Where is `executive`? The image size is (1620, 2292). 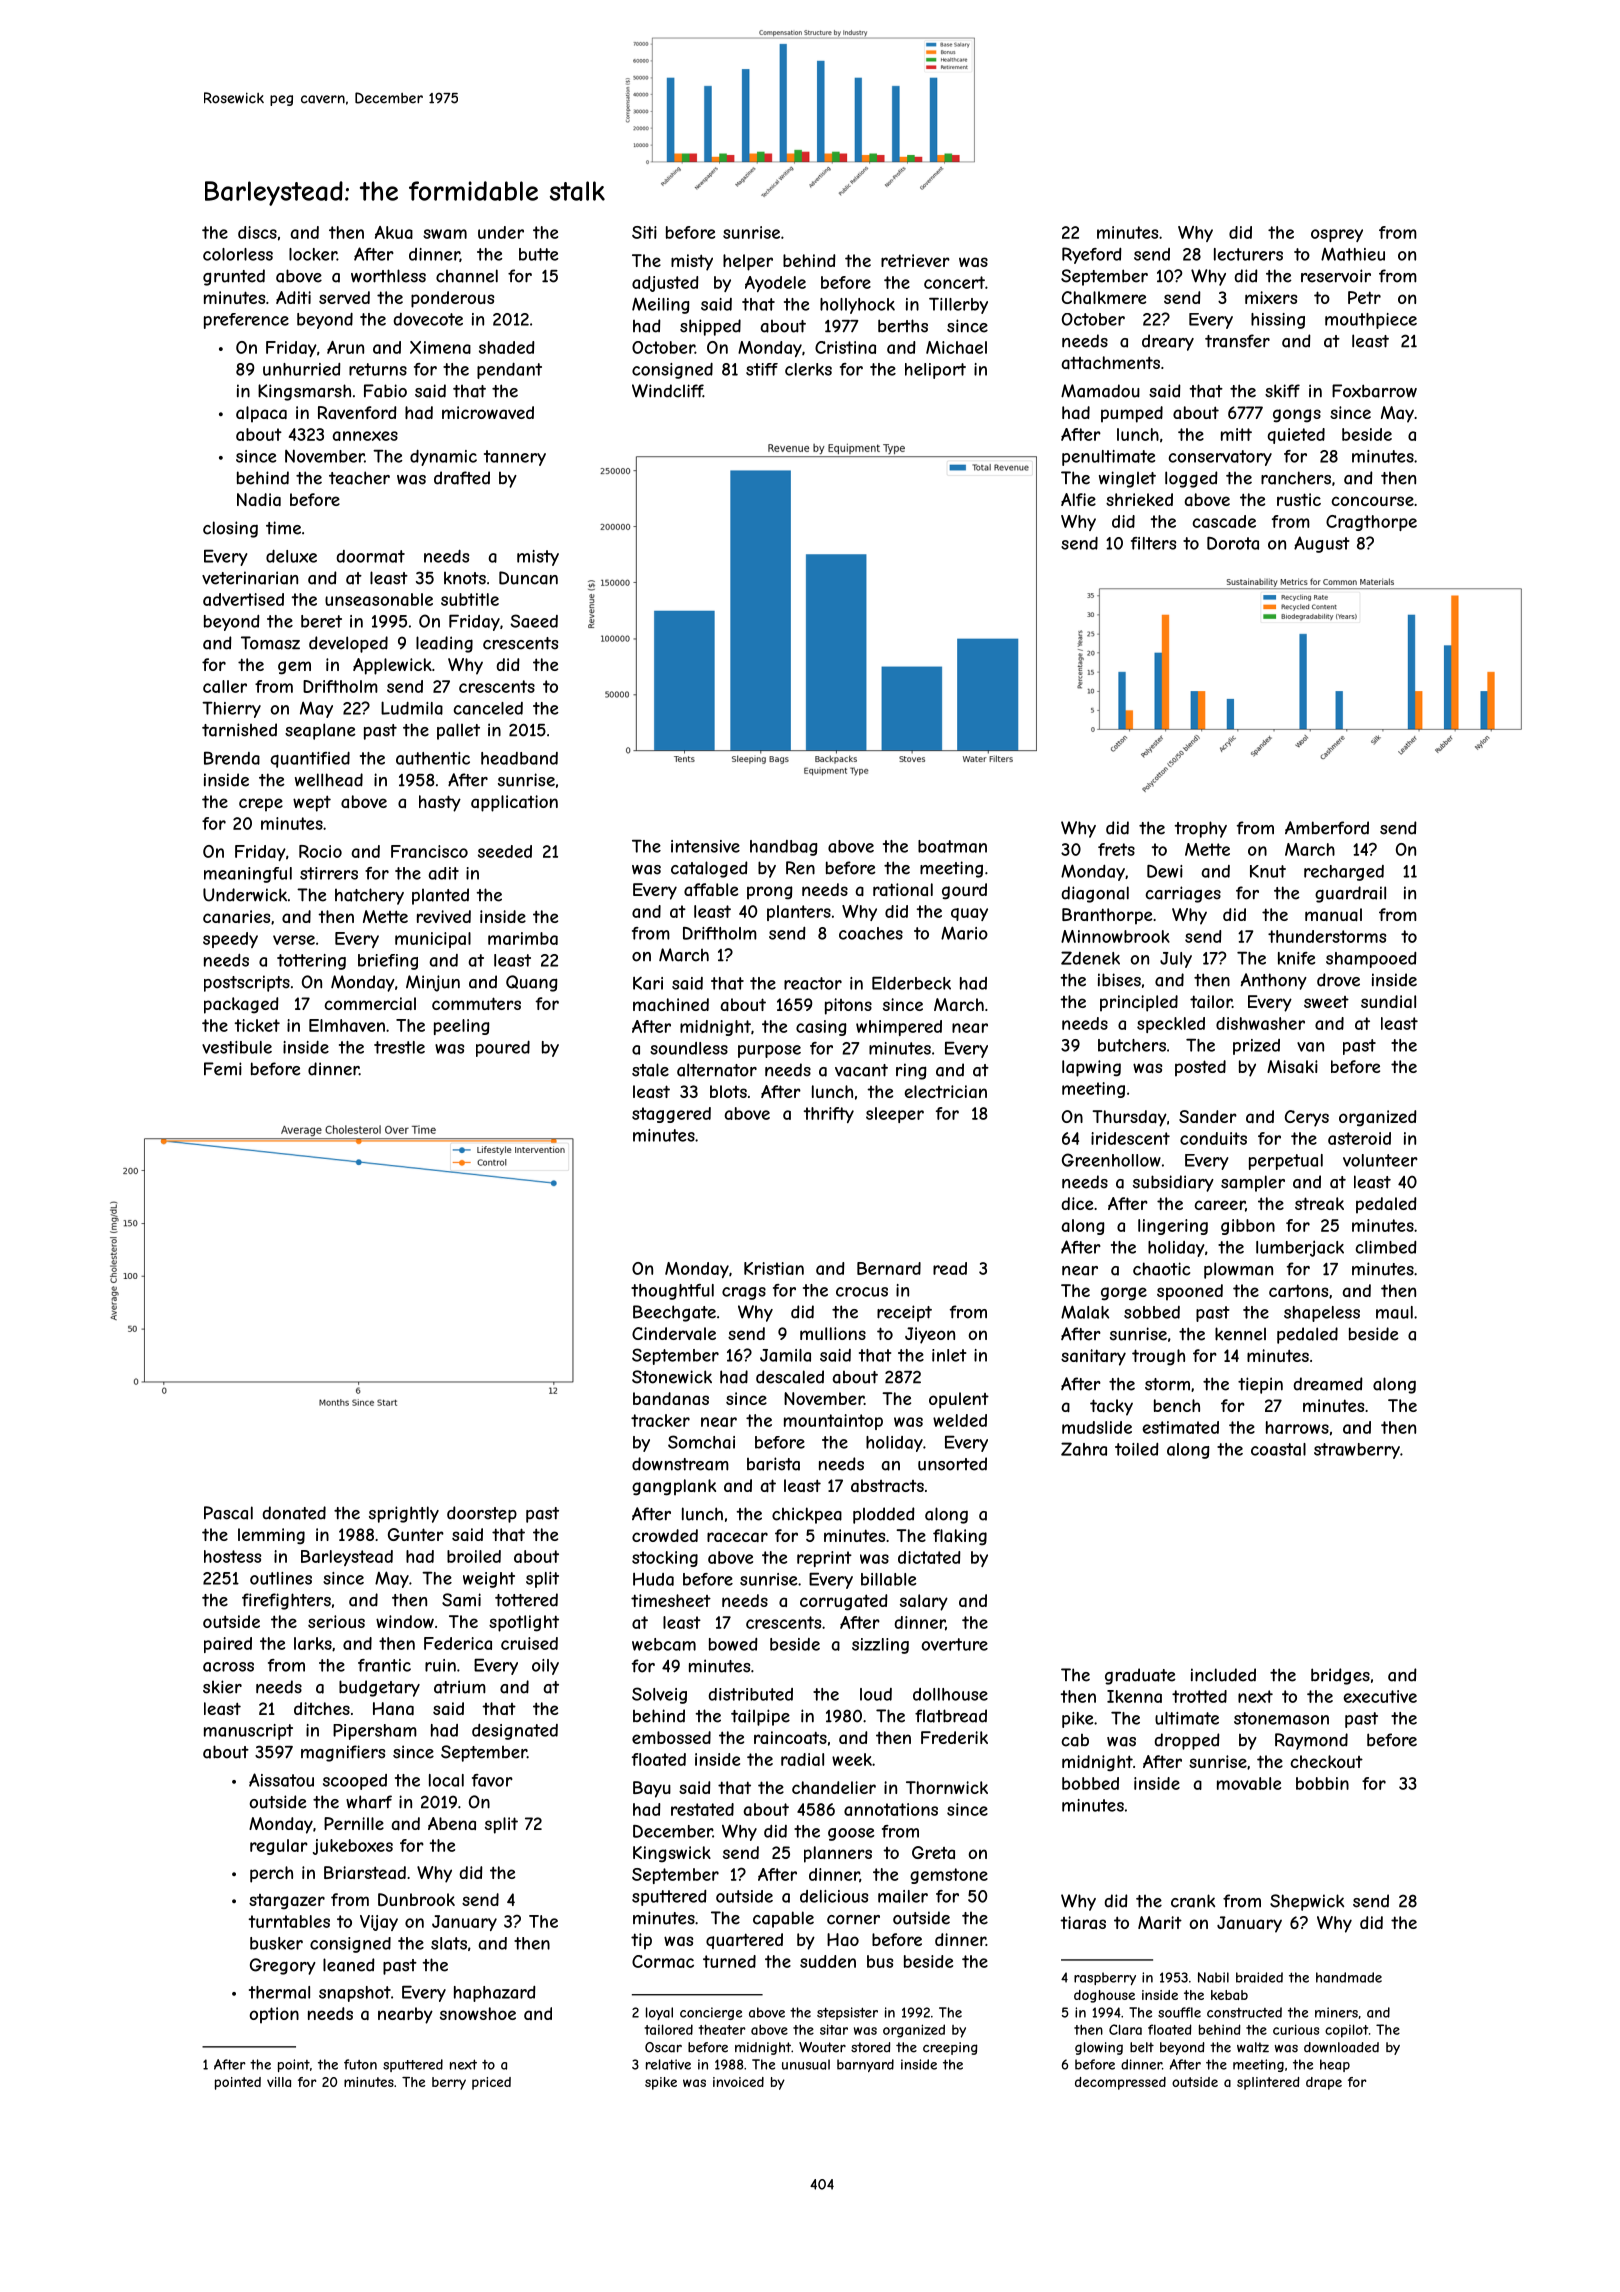
executive is located at coordinates (1380, 1696).
